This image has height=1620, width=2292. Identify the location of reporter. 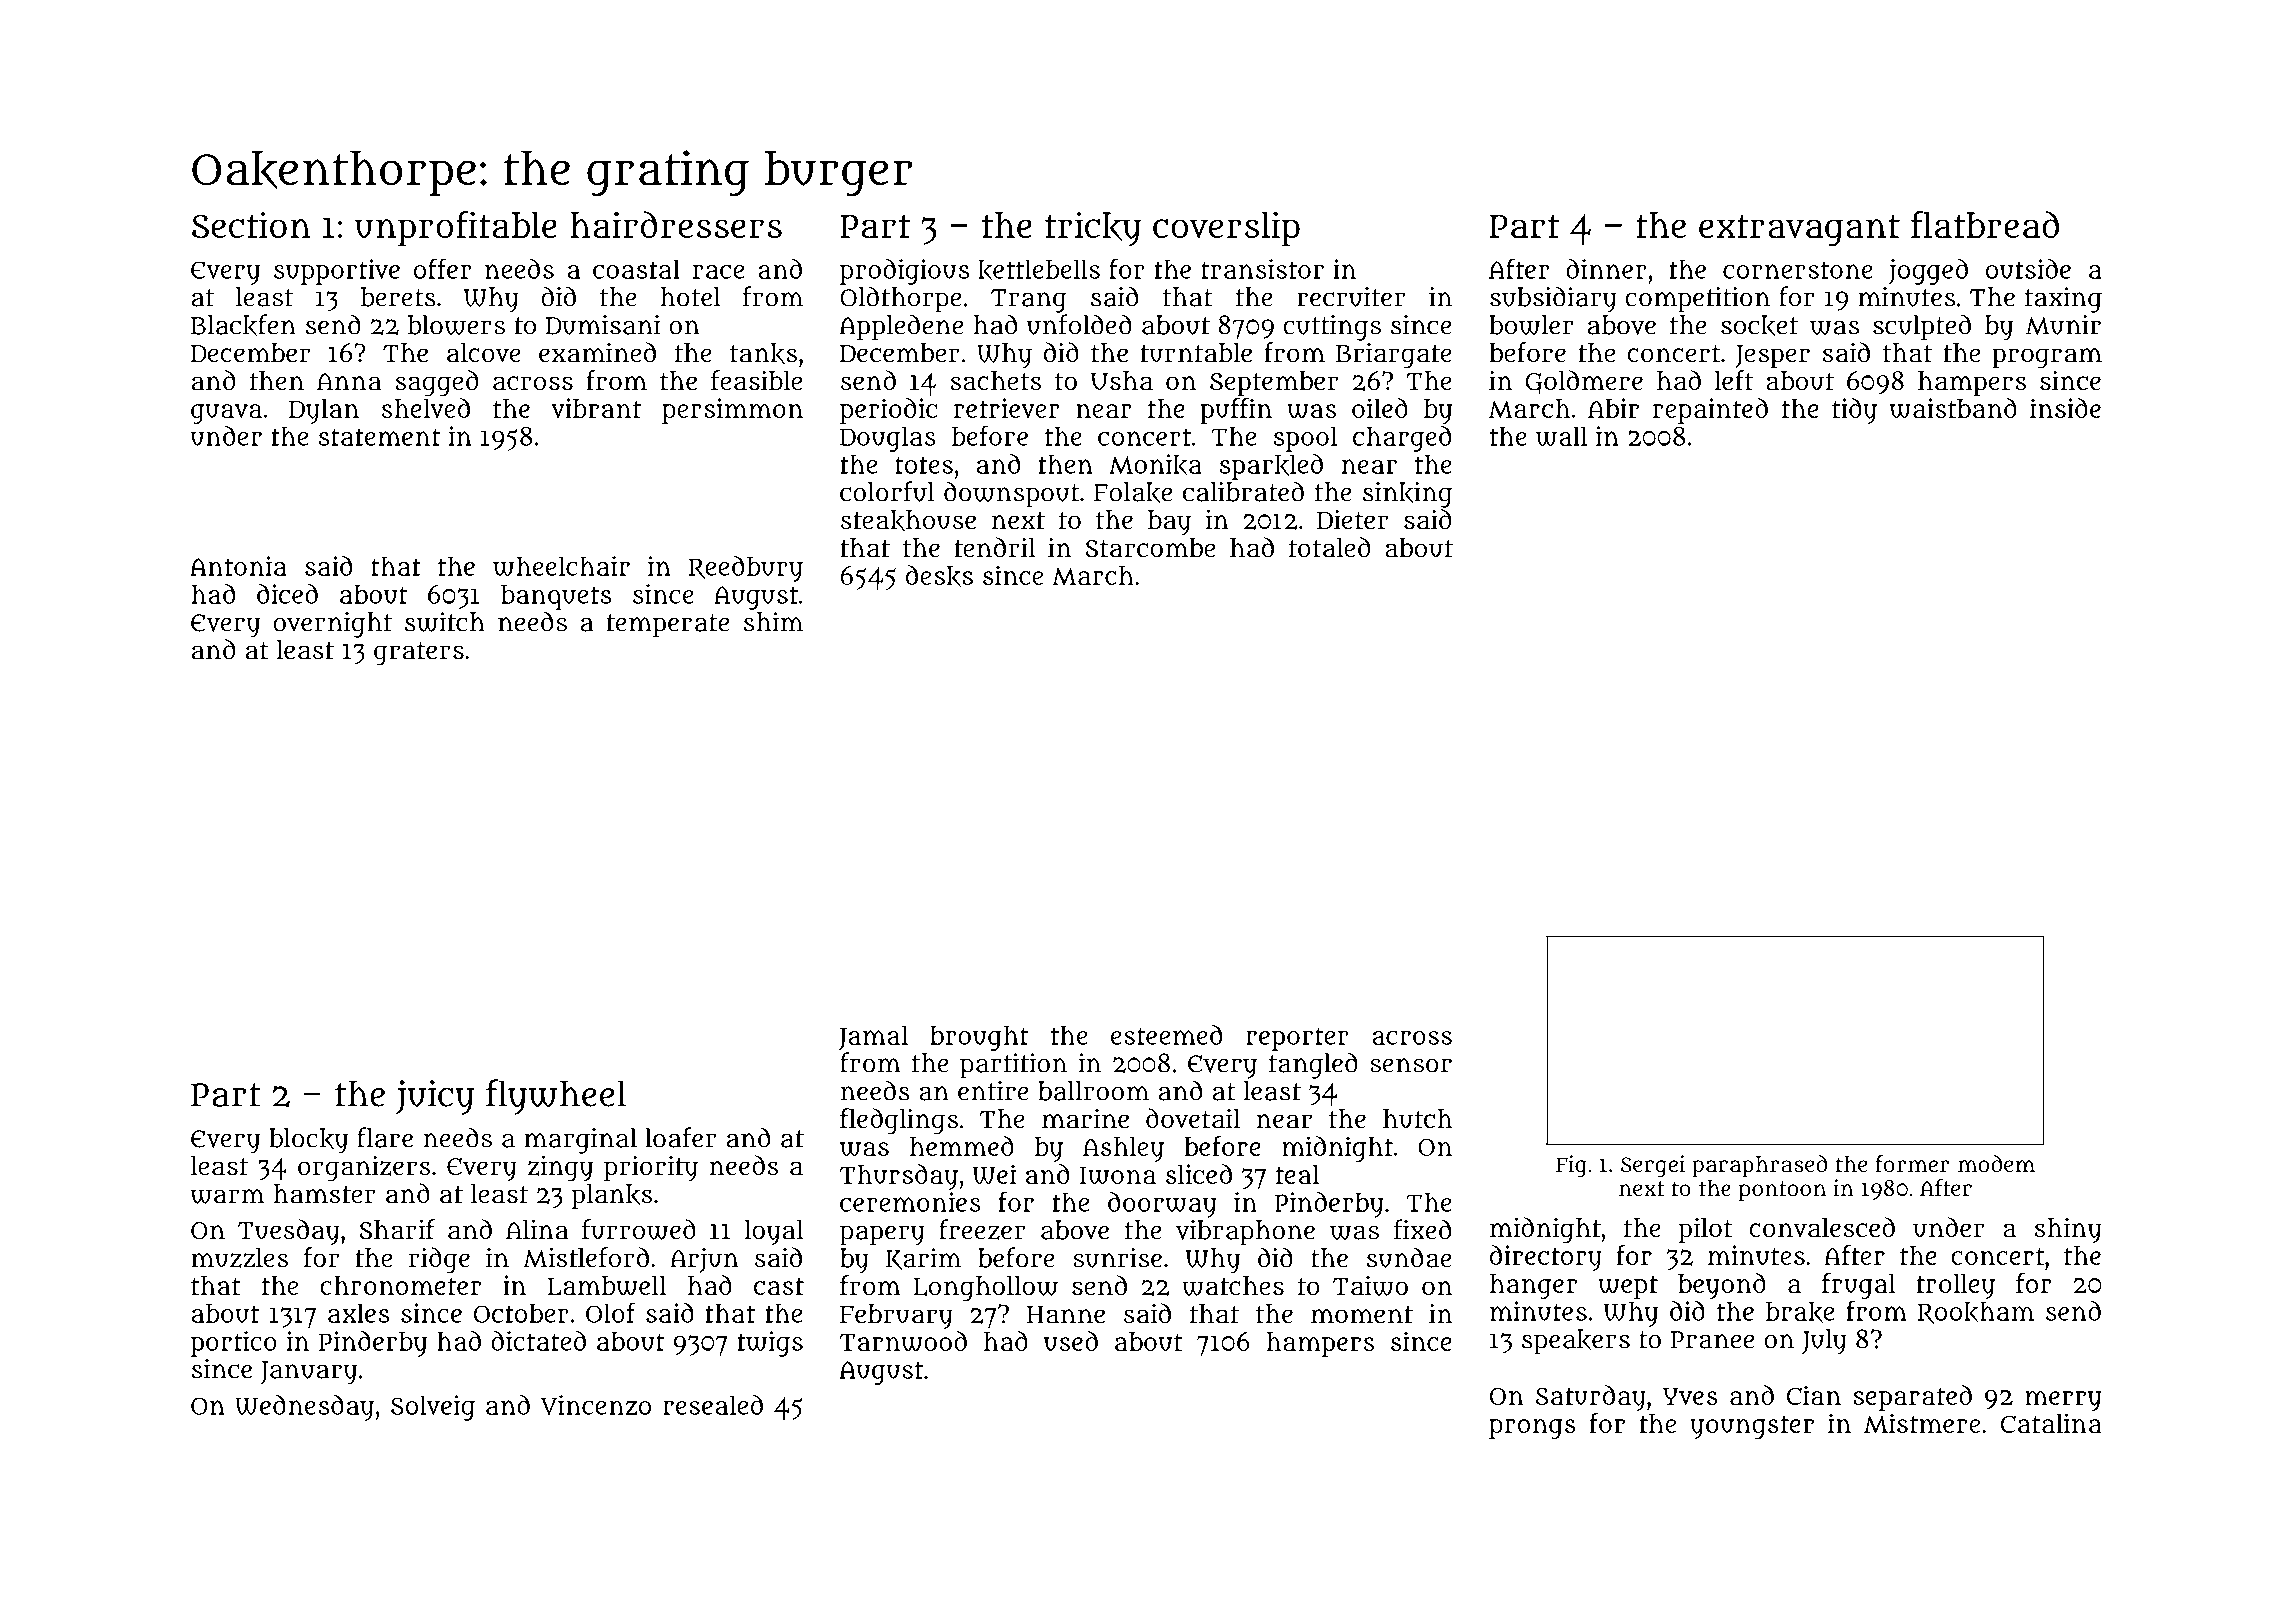
(1297, 1039).
